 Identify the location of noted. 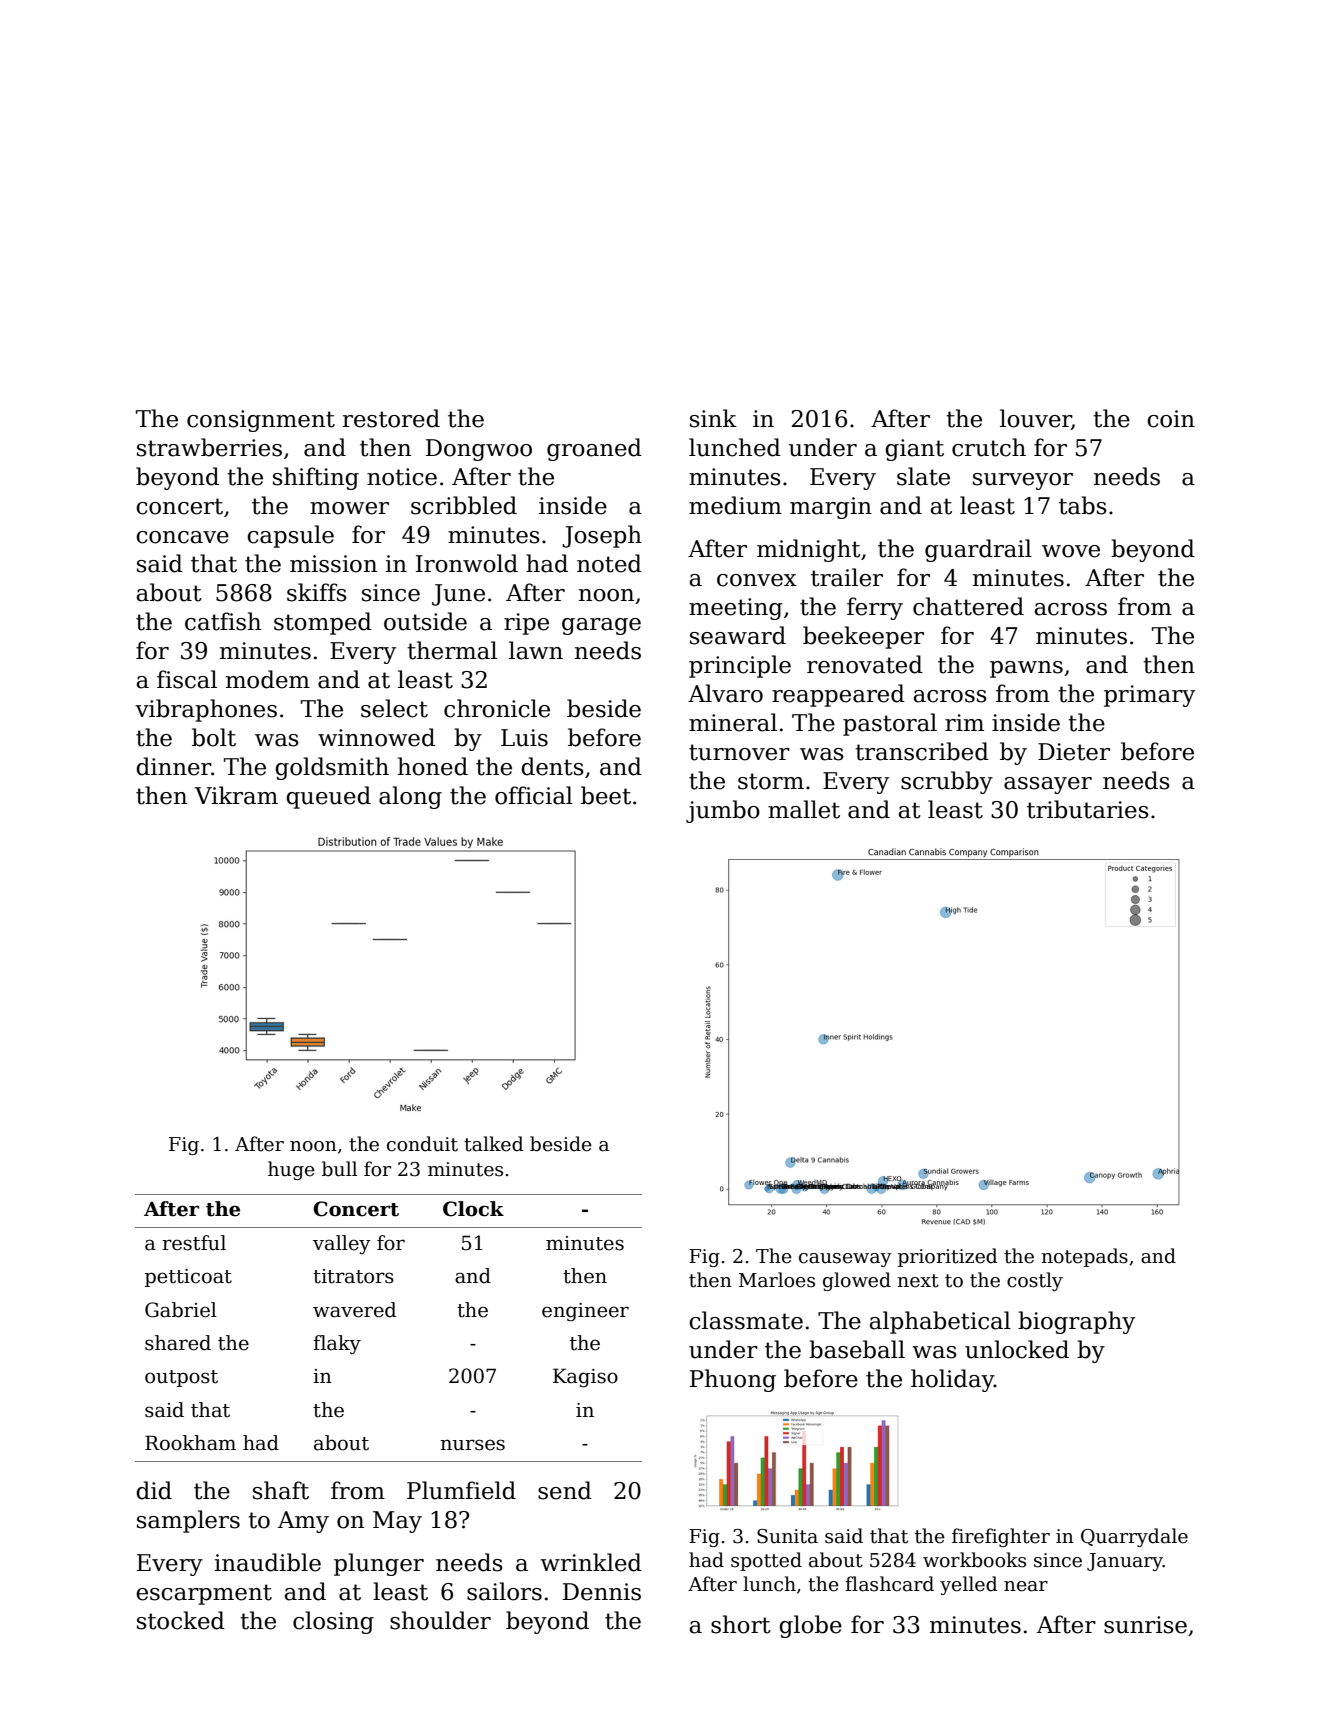
(609, 563).
